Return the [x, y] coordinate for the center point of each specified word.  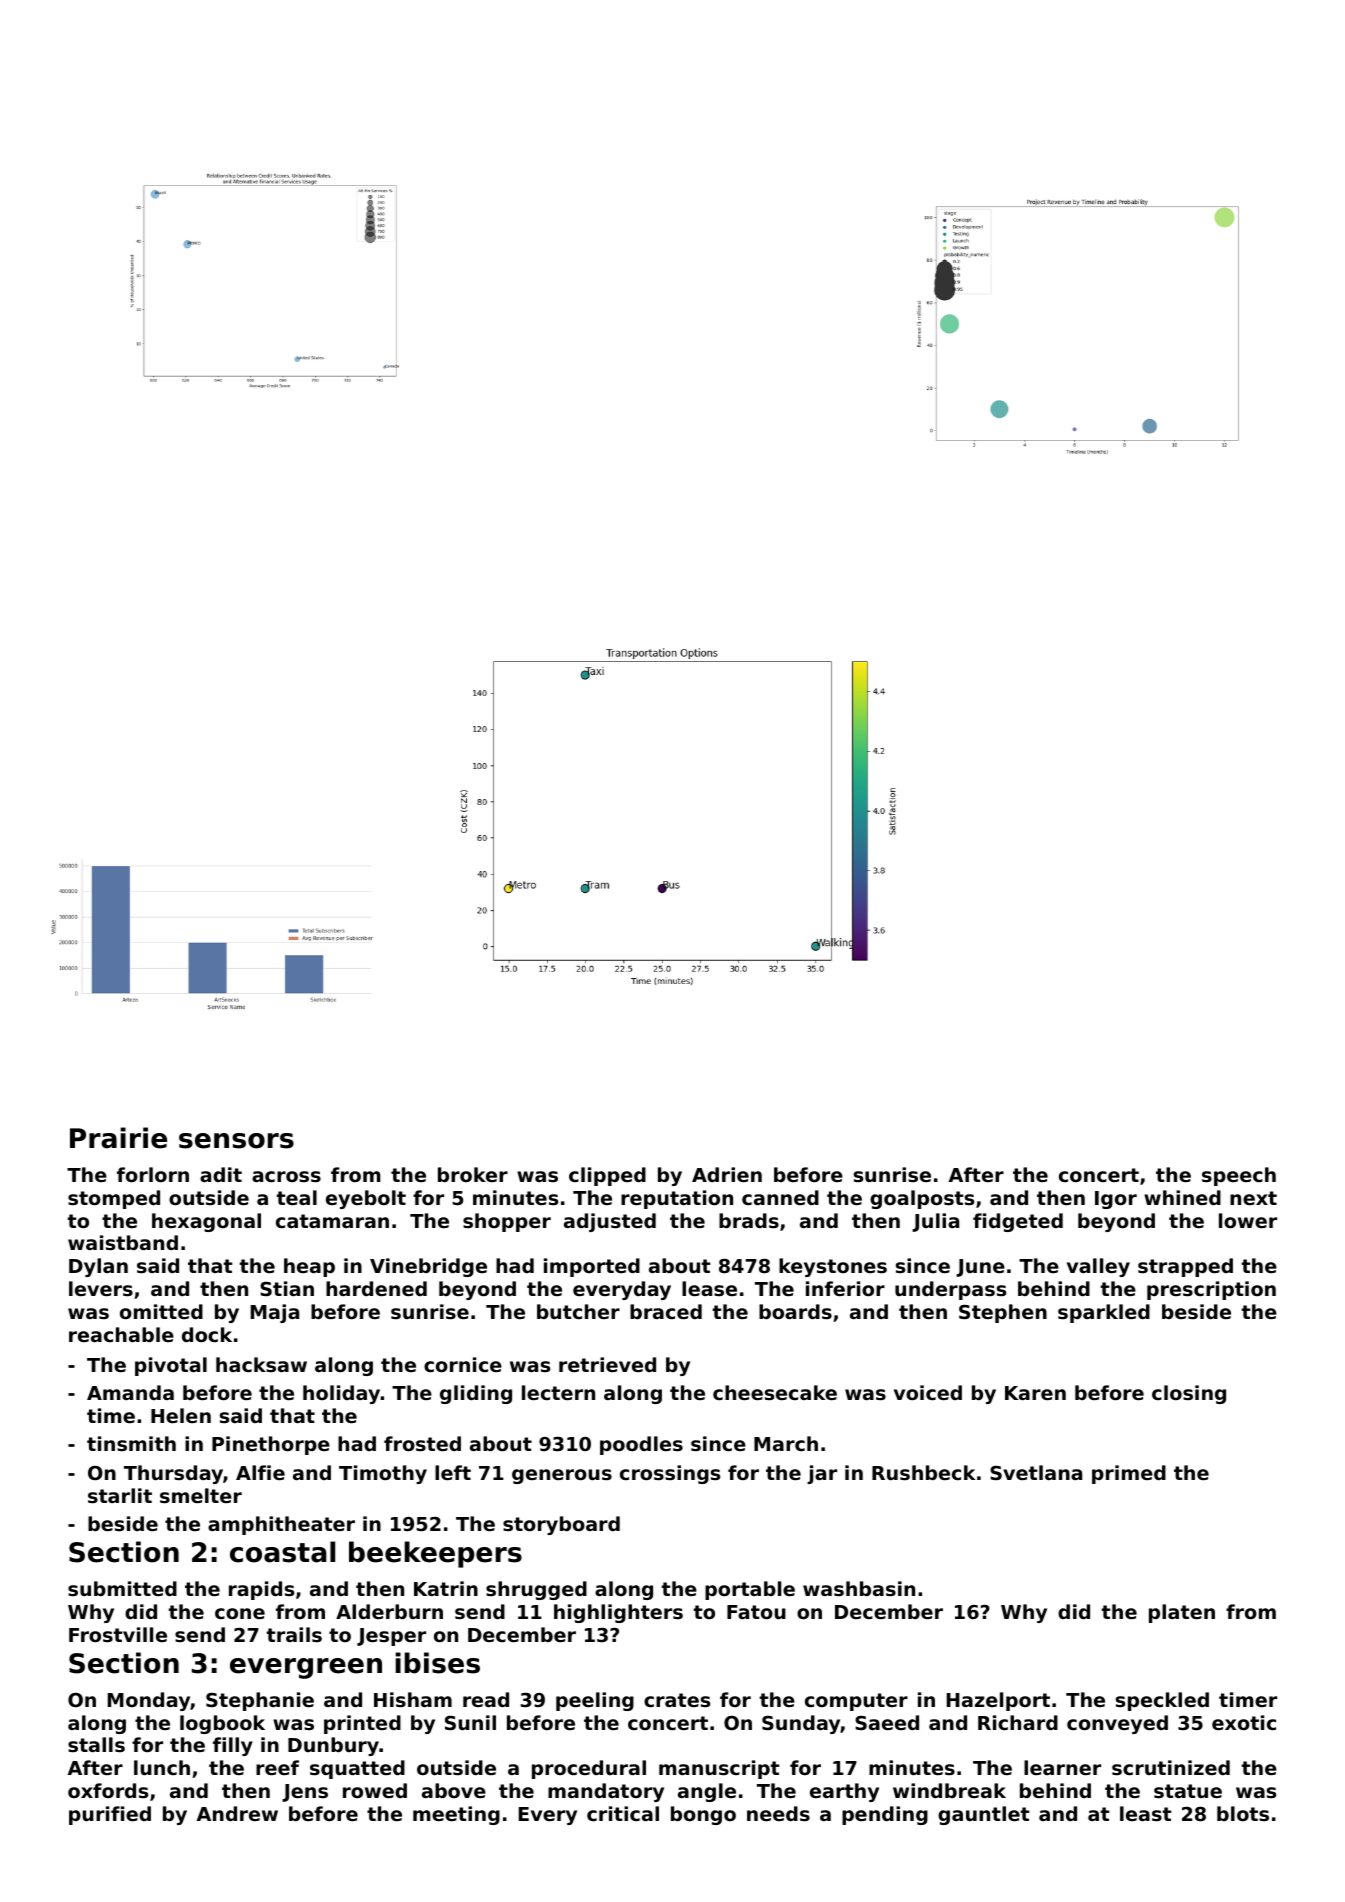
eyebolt [366, 1199]
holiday [341, 1394]
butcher [578, 1311]
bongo [703, 1815]
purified [110, 1815]
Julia [935, 1222]
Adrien [727, 1174]
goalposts [922, 1199]
